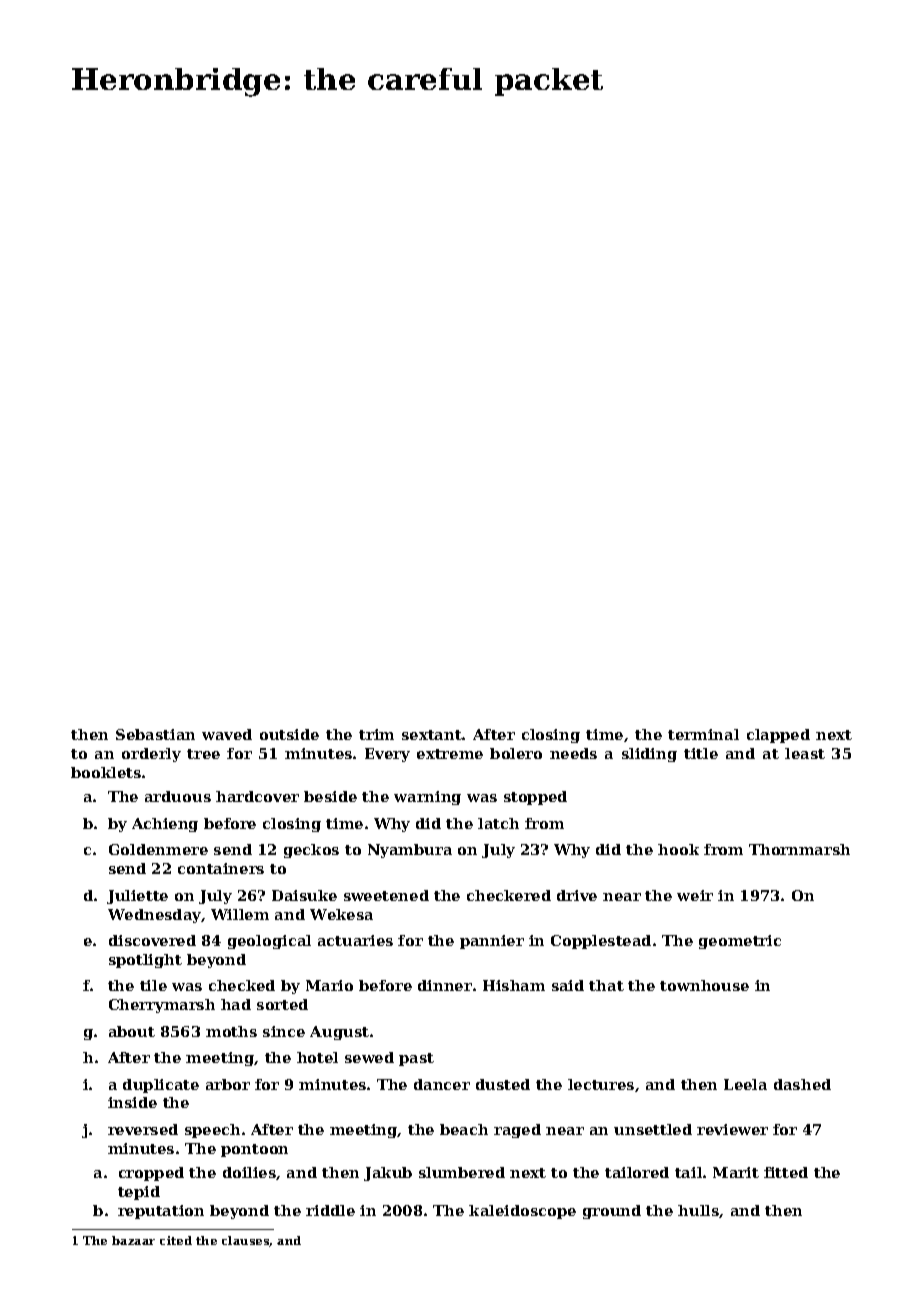 Image resolution: width=924 pixels, height=1308 pixels. Describe the element at coordinates (573, 753) in the image. I see `needs` at that location.
